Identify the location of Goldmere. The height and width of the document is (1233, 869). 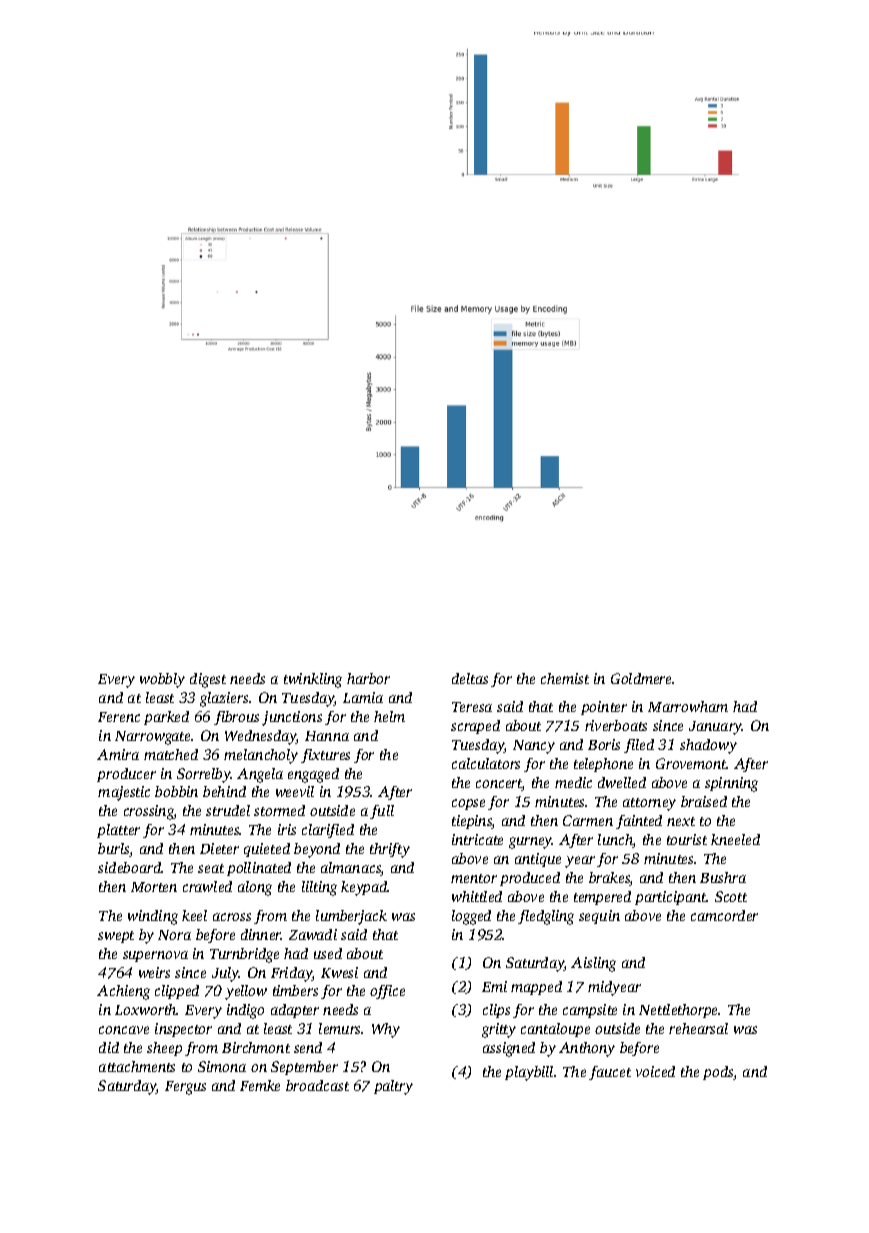
(641, 678).
